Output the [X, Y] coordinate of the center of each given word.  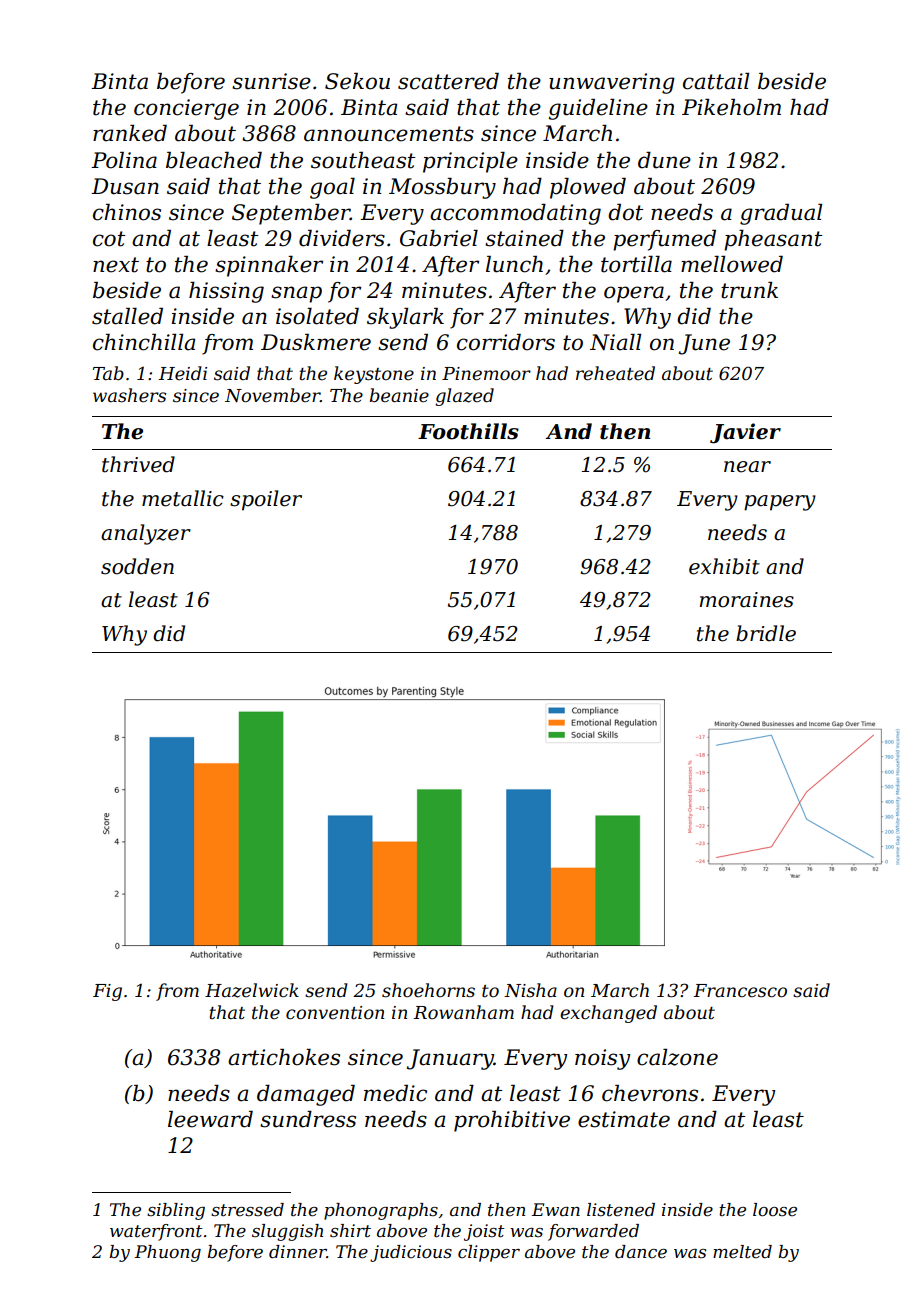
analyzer [146, 534]
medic [395, 1093]
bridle [766, 633]
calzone [677, 1057]
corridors [506, 342]
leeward [210, 1119]
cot [109, 239]
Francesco [740, 991]
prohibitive [512, 1121]
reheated [615, 373]
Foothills [468, 431]
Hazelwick [252, 990]
